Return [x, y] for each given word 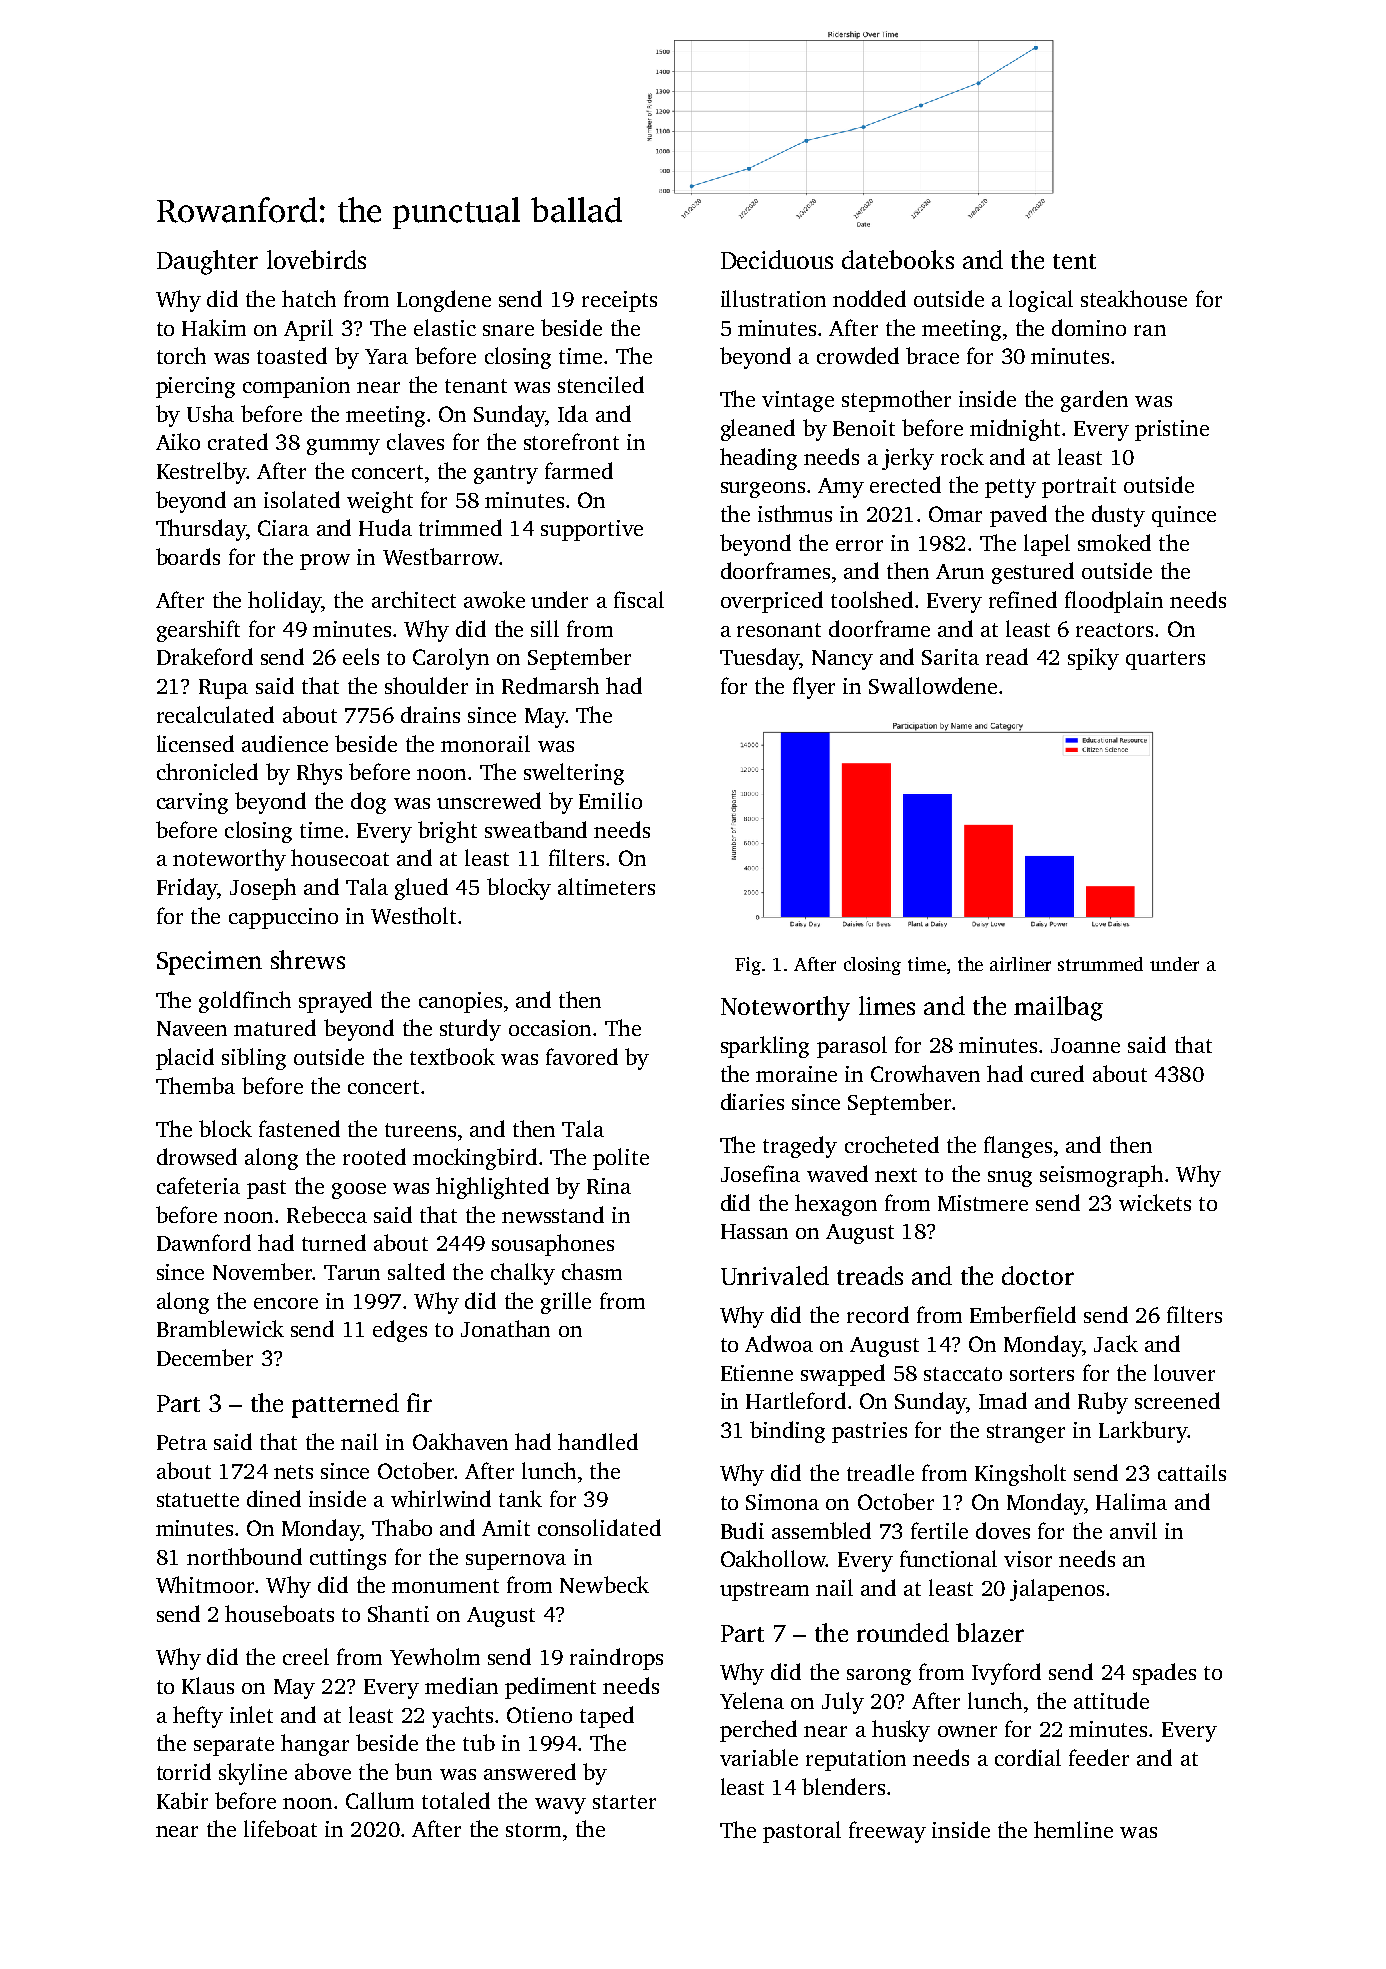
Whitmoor [205, 1584]
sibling [254, 1059]
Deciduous [777, 259]
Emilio [610, 800]
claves [415, 441]
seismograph [1101, 1176]
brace [932, 355]
